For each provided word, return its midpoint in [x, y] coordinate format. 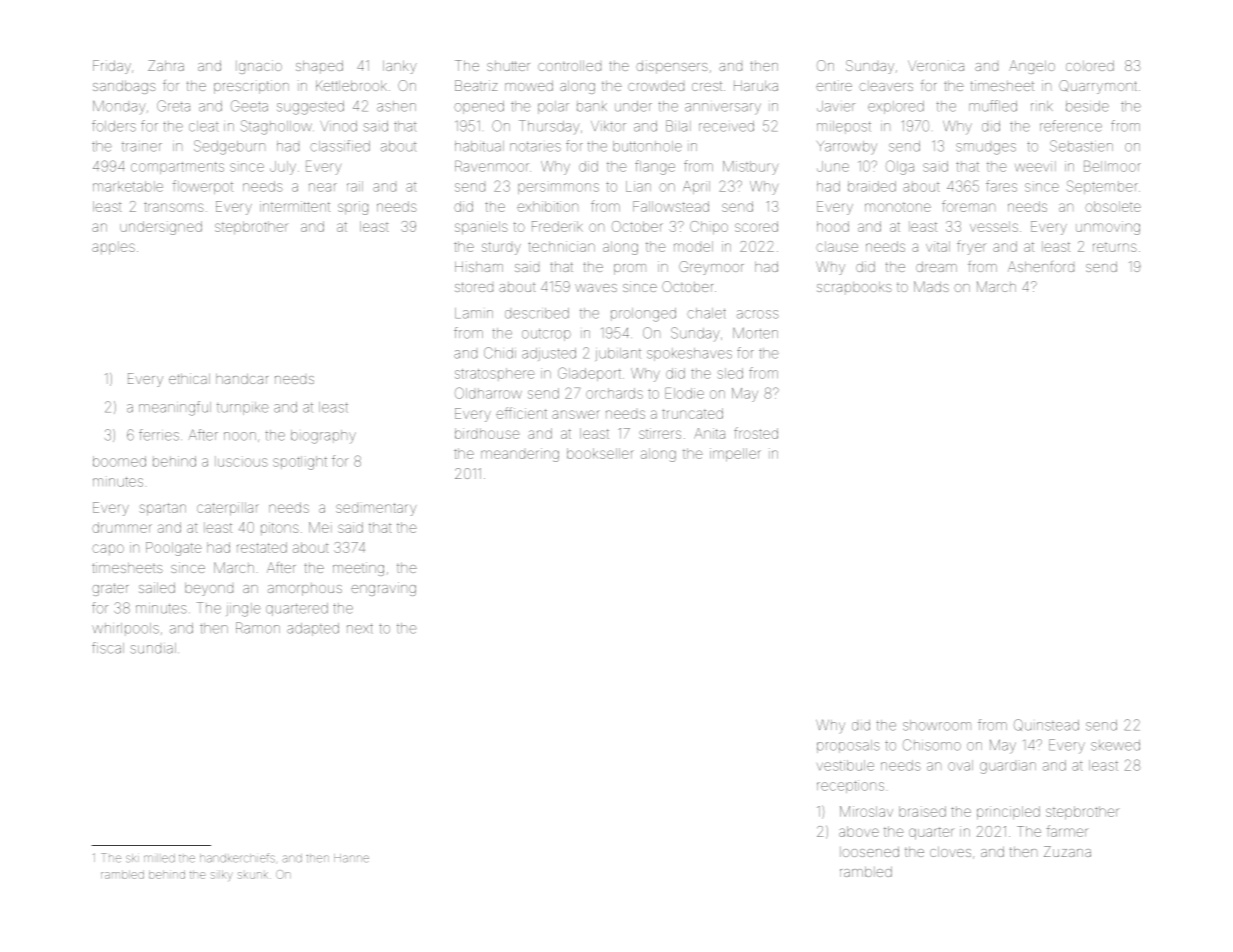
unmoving [1108, 228]
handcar [242, 378]
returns [1115, 247]
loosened [869, 851]
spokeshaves [689, 354]
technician [561, 246]
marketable [128, 186]
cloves [950, 852]
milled [159, 858]
